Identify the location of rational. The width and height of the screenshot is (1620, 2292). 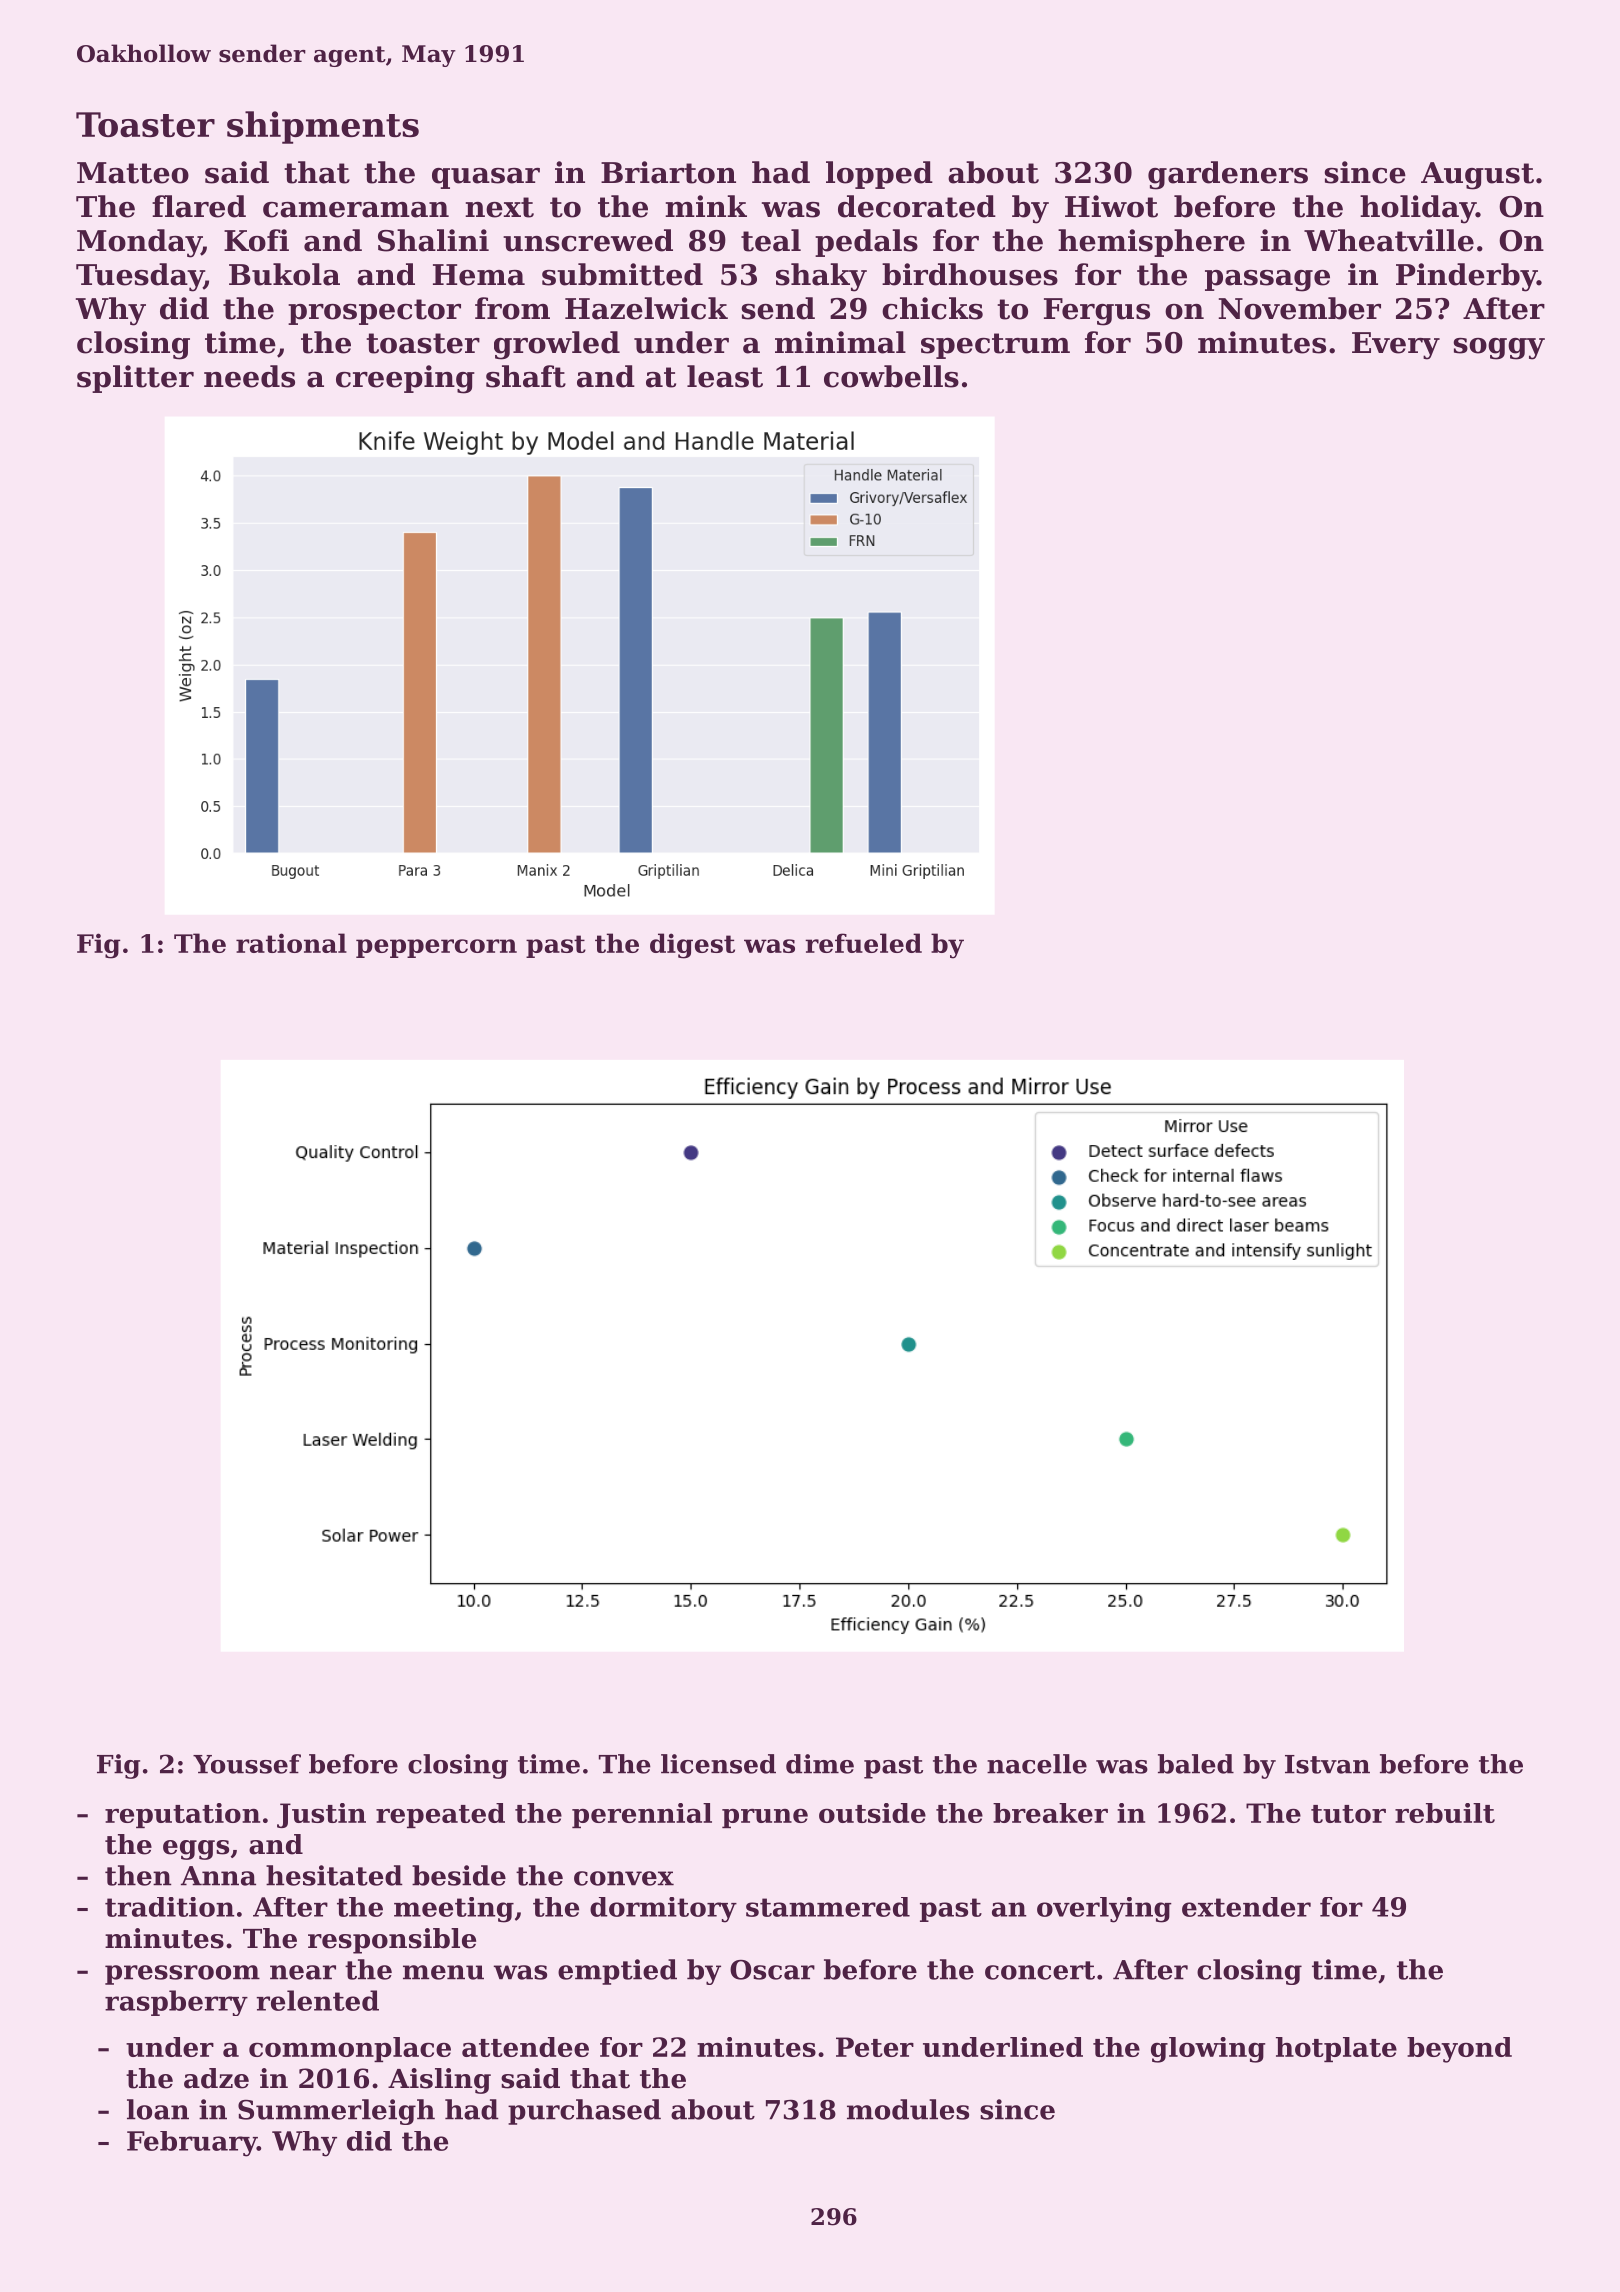
(291, 943).
